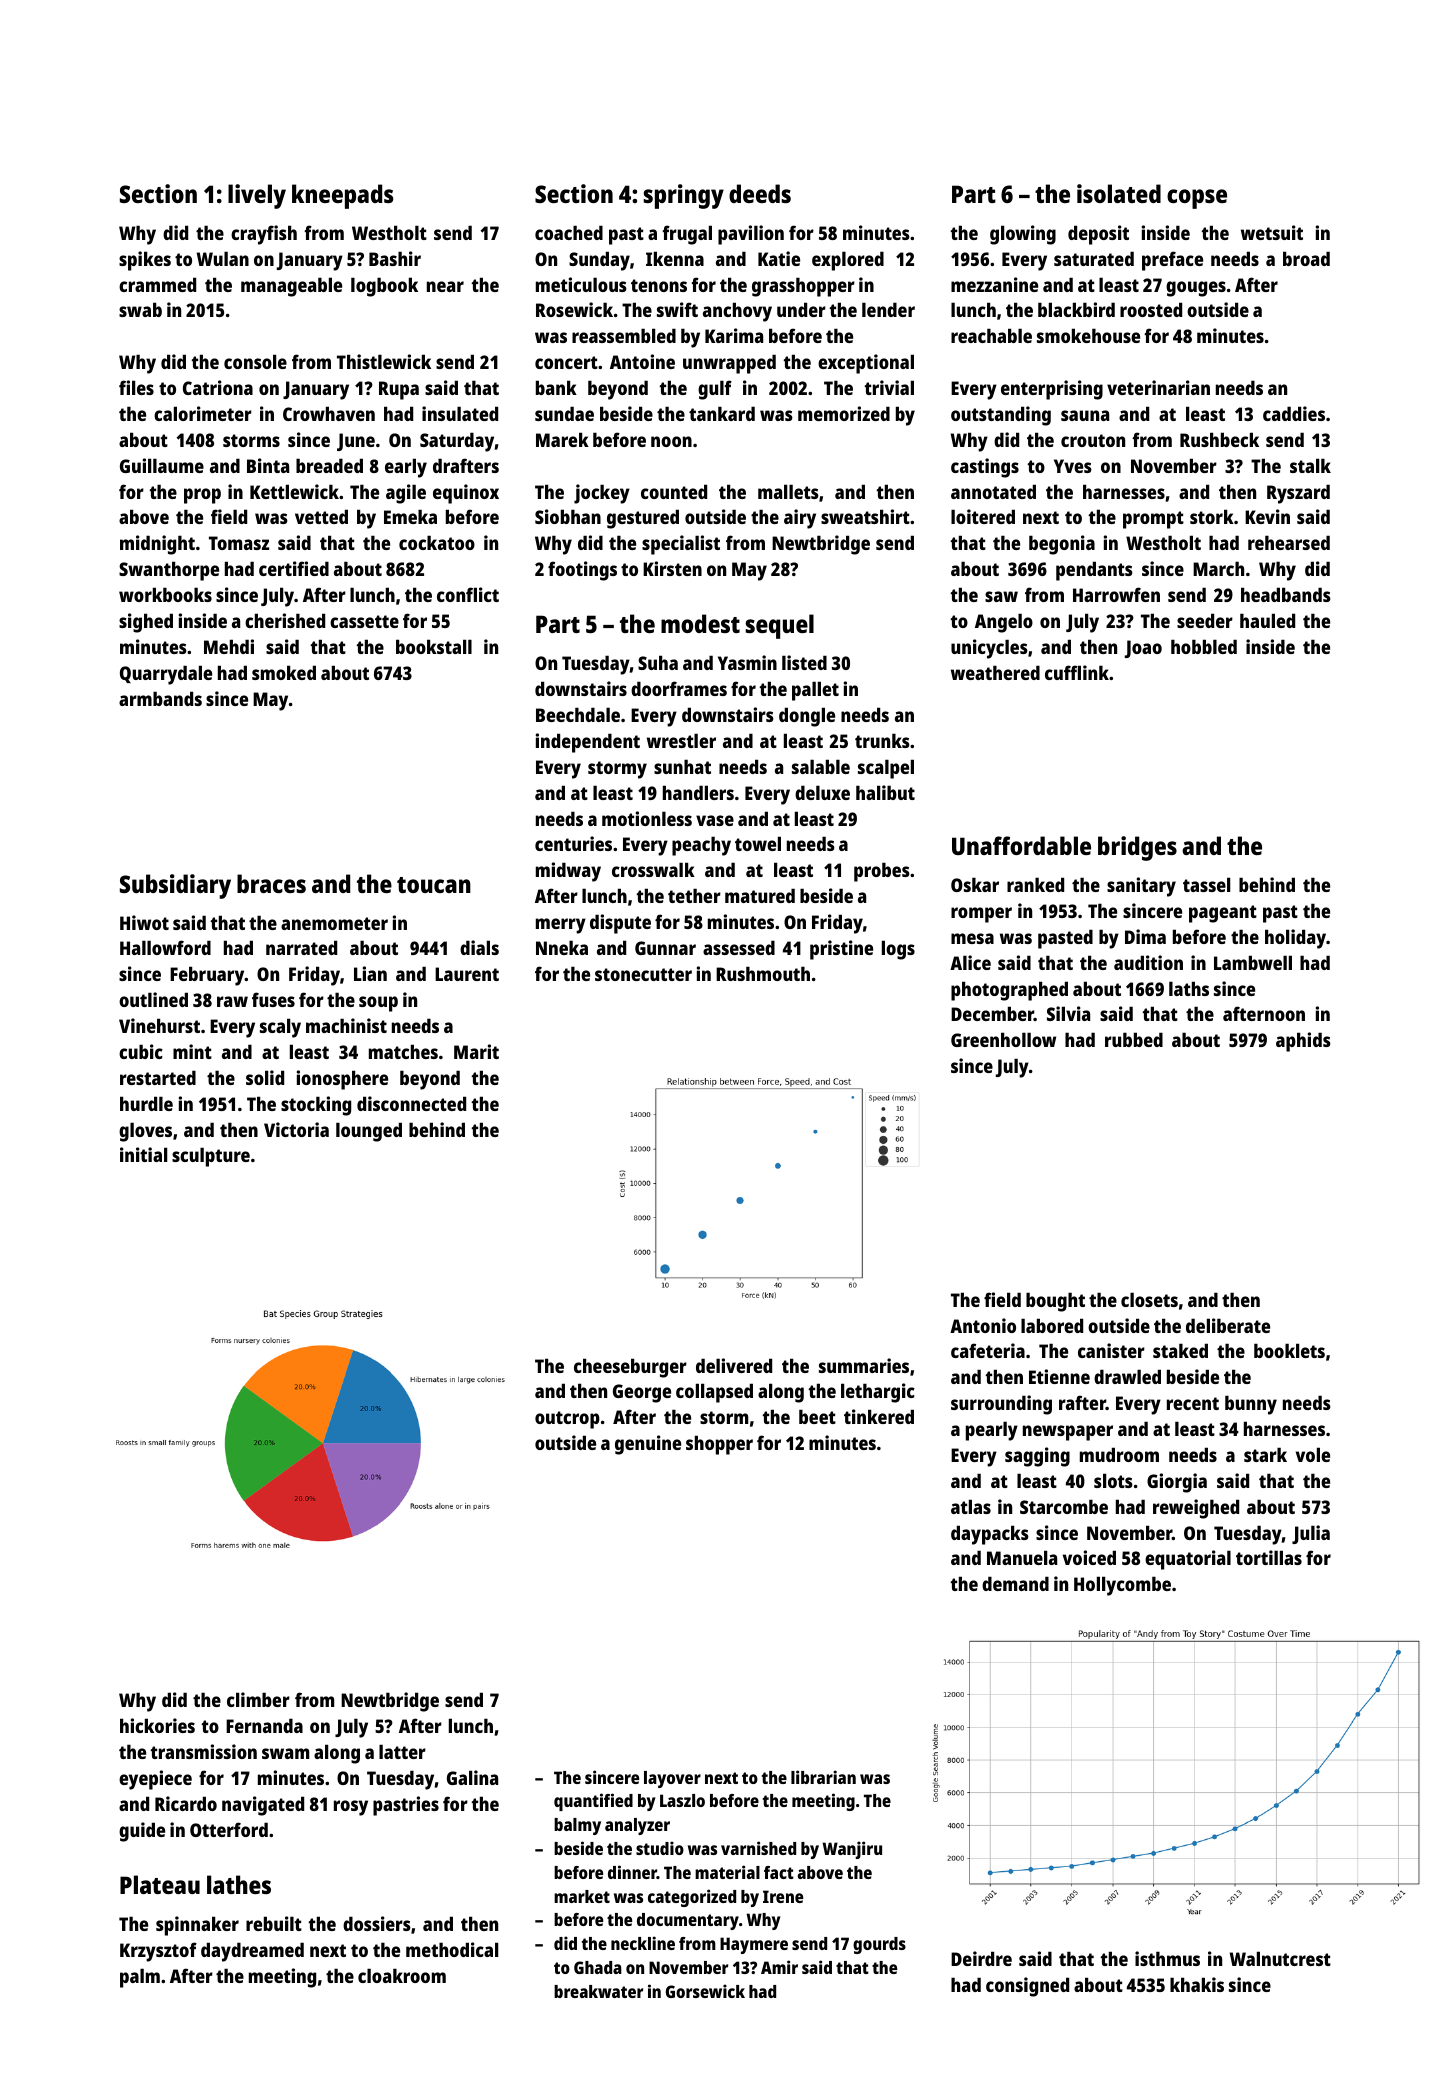 This document has width=1450, height=2100. What do you see at coordinates (598, 1991) in the document?
I see `breakwater` at bounding box center [598, 1991].
